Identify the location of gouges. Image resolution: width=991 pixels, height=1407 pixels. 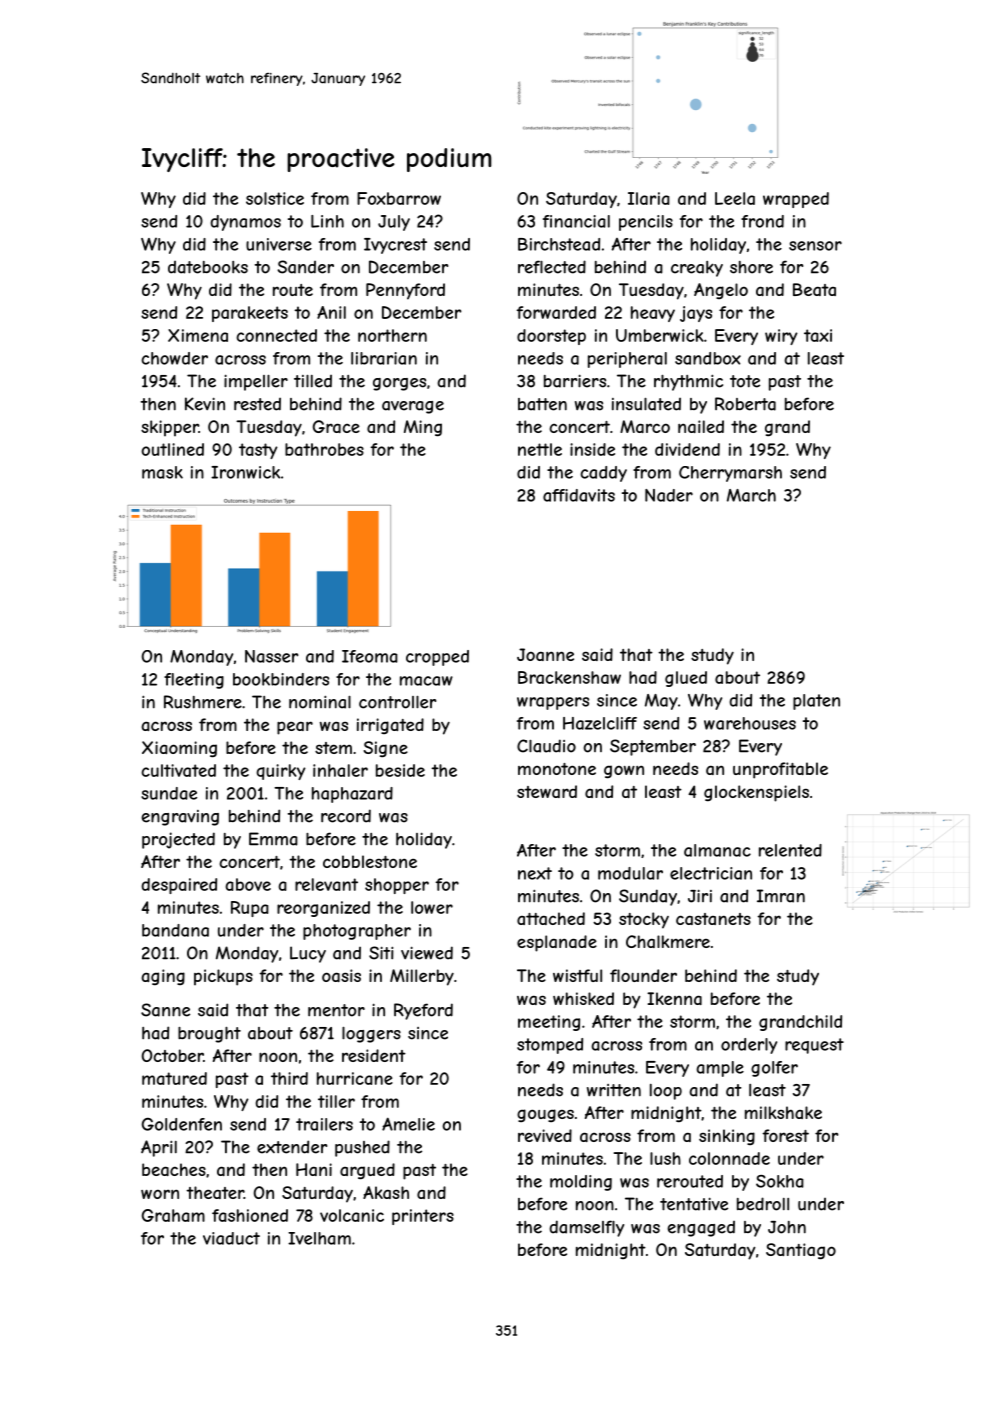
(545, 1115).
